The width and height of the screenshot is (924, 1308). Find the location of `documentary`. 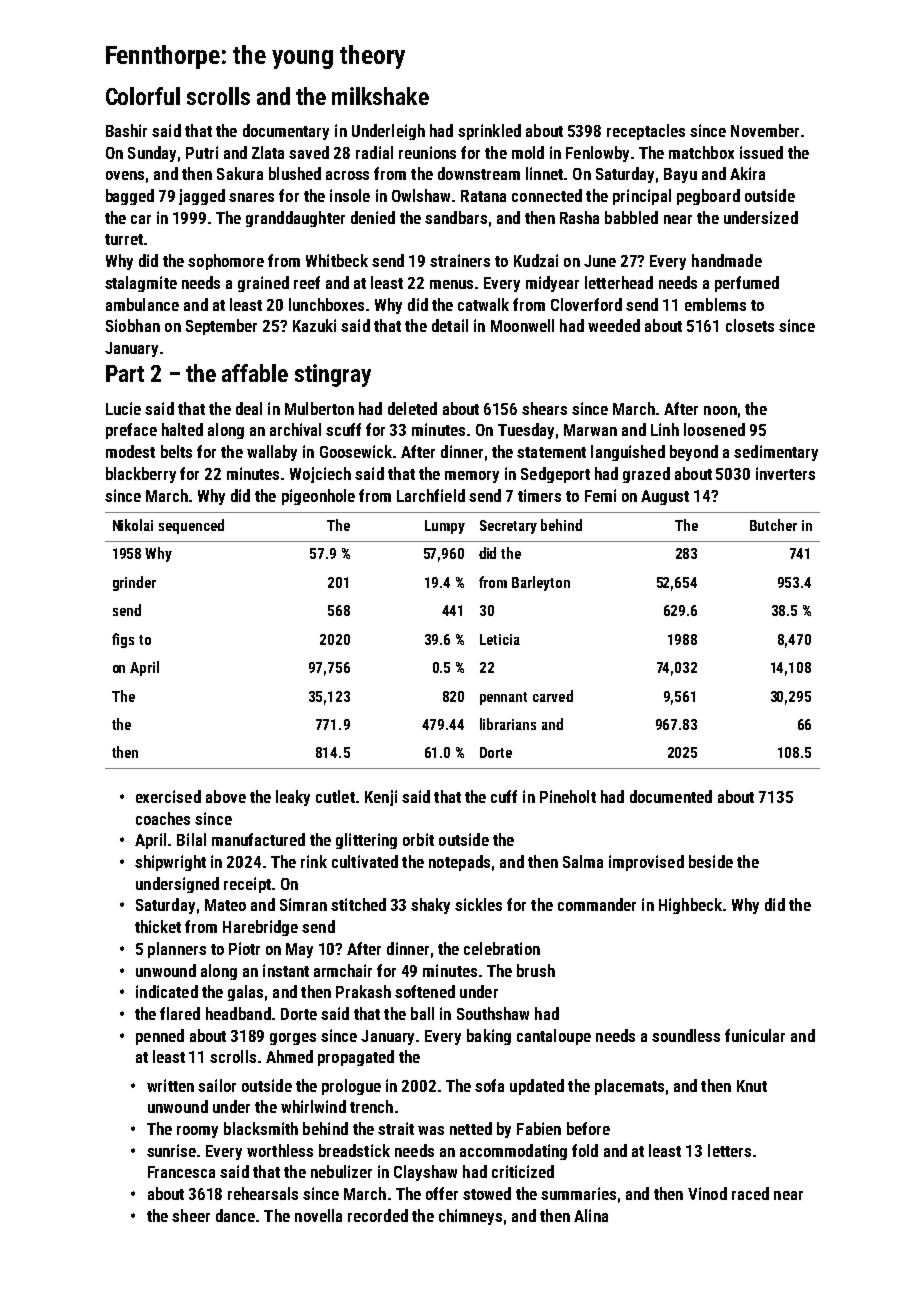

documentary is located at coordinates (286, 132).
